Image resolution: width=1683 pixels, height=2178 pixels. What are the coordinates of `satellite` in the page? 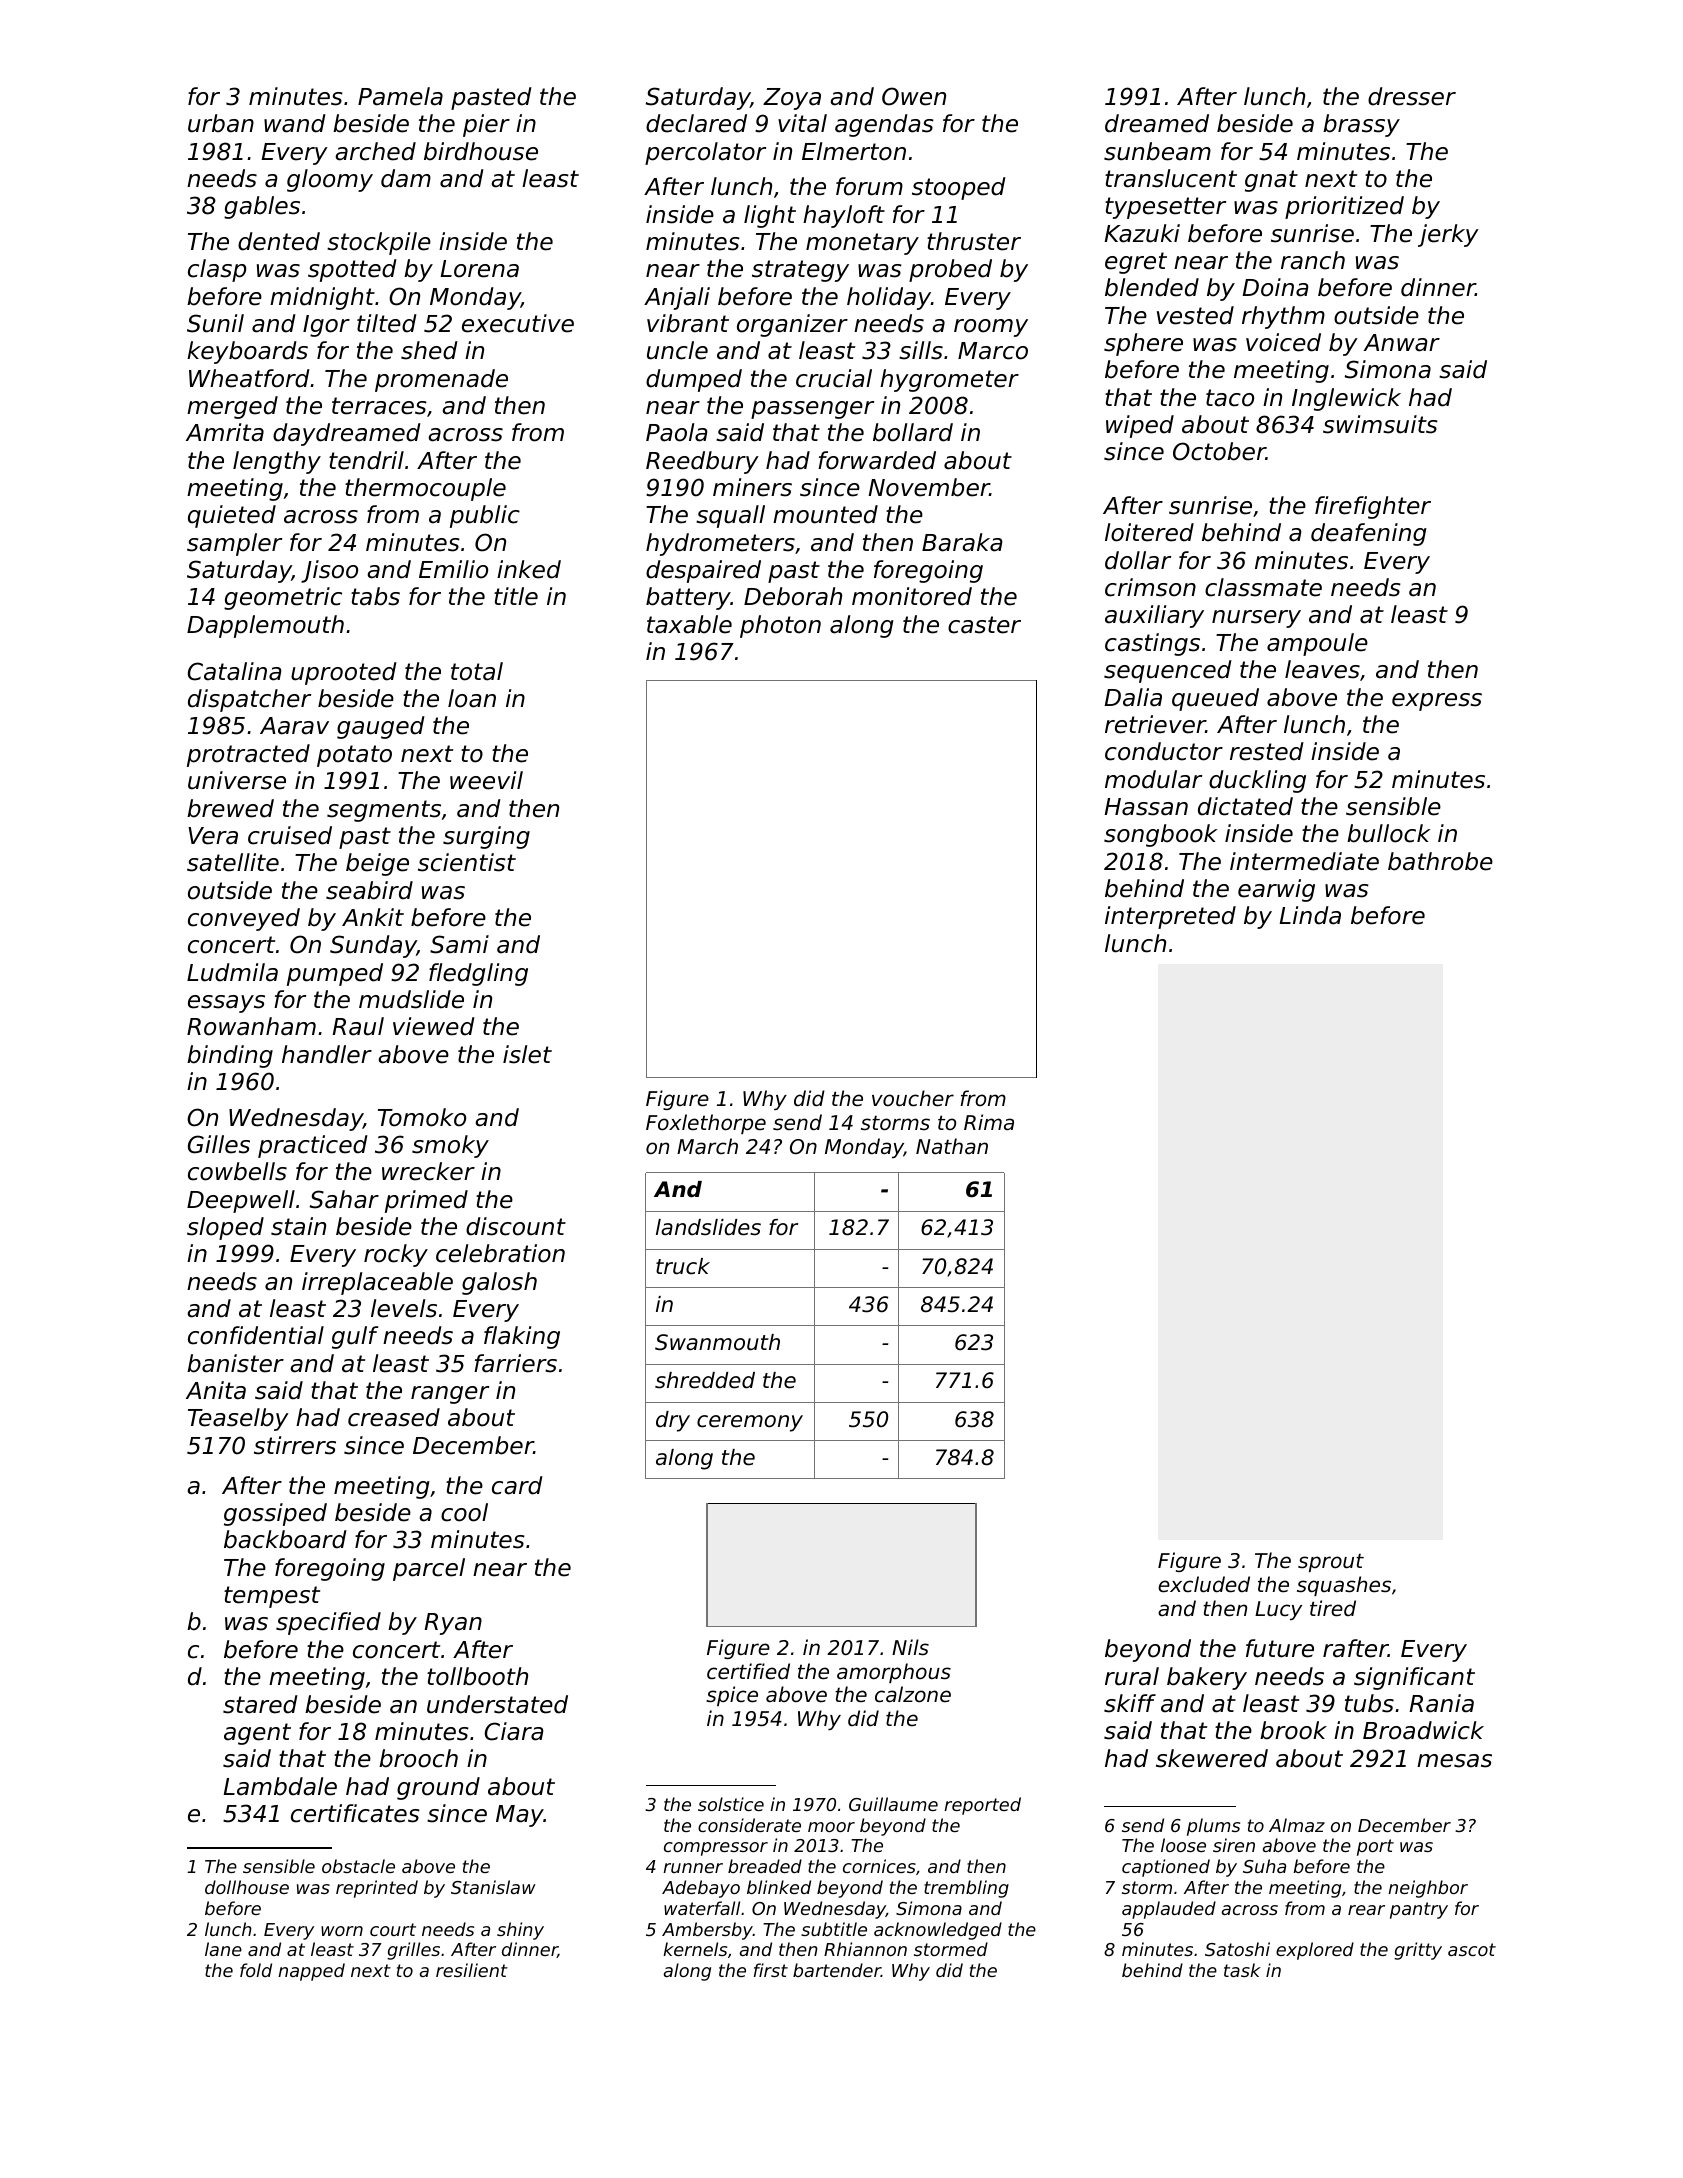 It's located at (233, 862).
